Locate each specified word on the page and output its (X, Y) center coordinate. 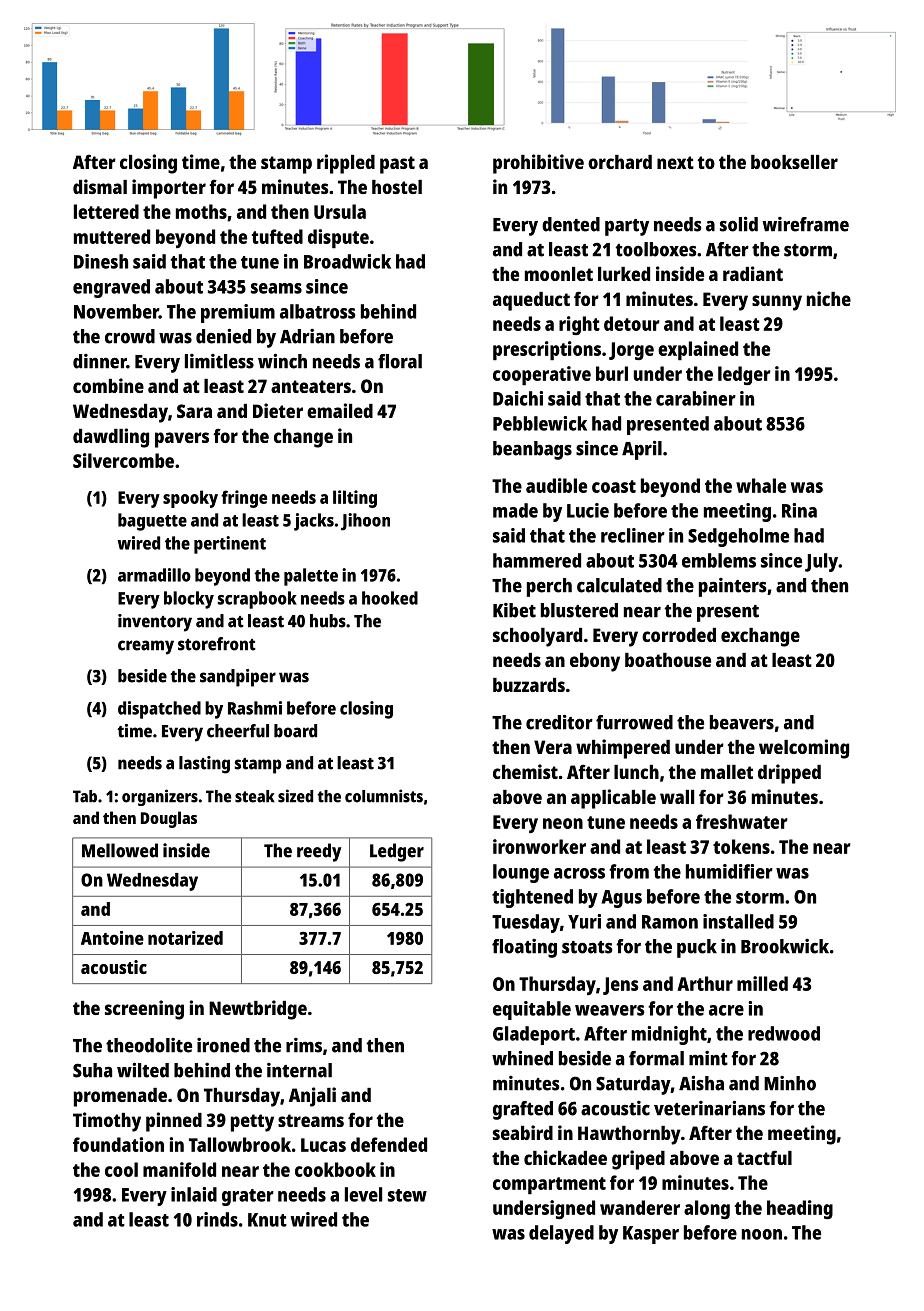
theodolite (149, 1045)
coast (614, 486)
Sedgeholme (738, 537)
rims (304, 1045)
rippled (346, 164)
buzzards (529, 685)
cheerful (238, 731)
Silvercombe (123, 460)
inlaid (194, 1194)
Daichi (518, 398)
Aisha (701, 1083)
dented (571, 224)
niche (829, 298)
